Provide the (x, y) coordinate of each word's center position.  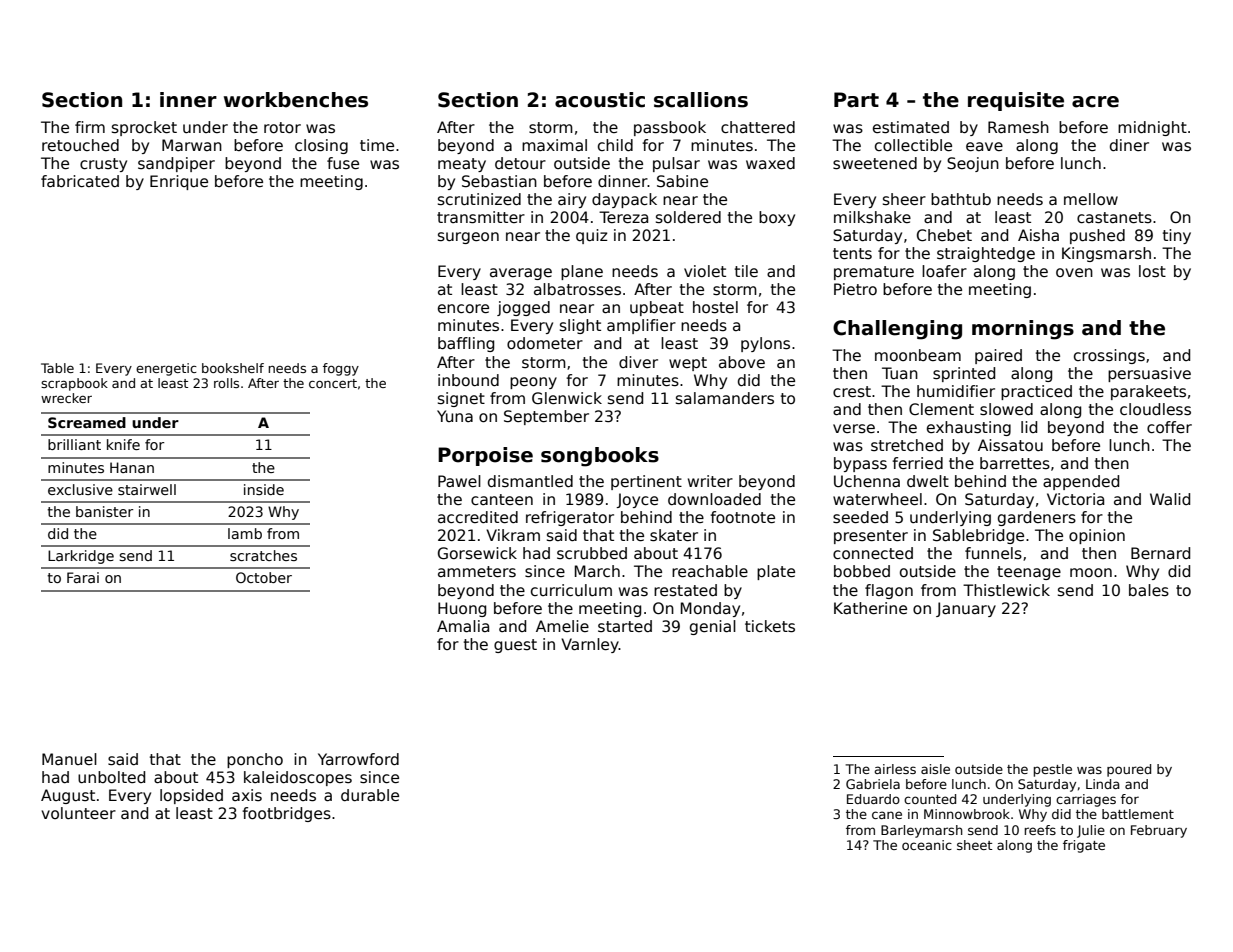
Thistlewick (1006, 590)
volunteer (78, 813)
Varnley (590, 645)
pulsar (676, 164)
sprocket (144, 128)
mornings (1023, 330)
